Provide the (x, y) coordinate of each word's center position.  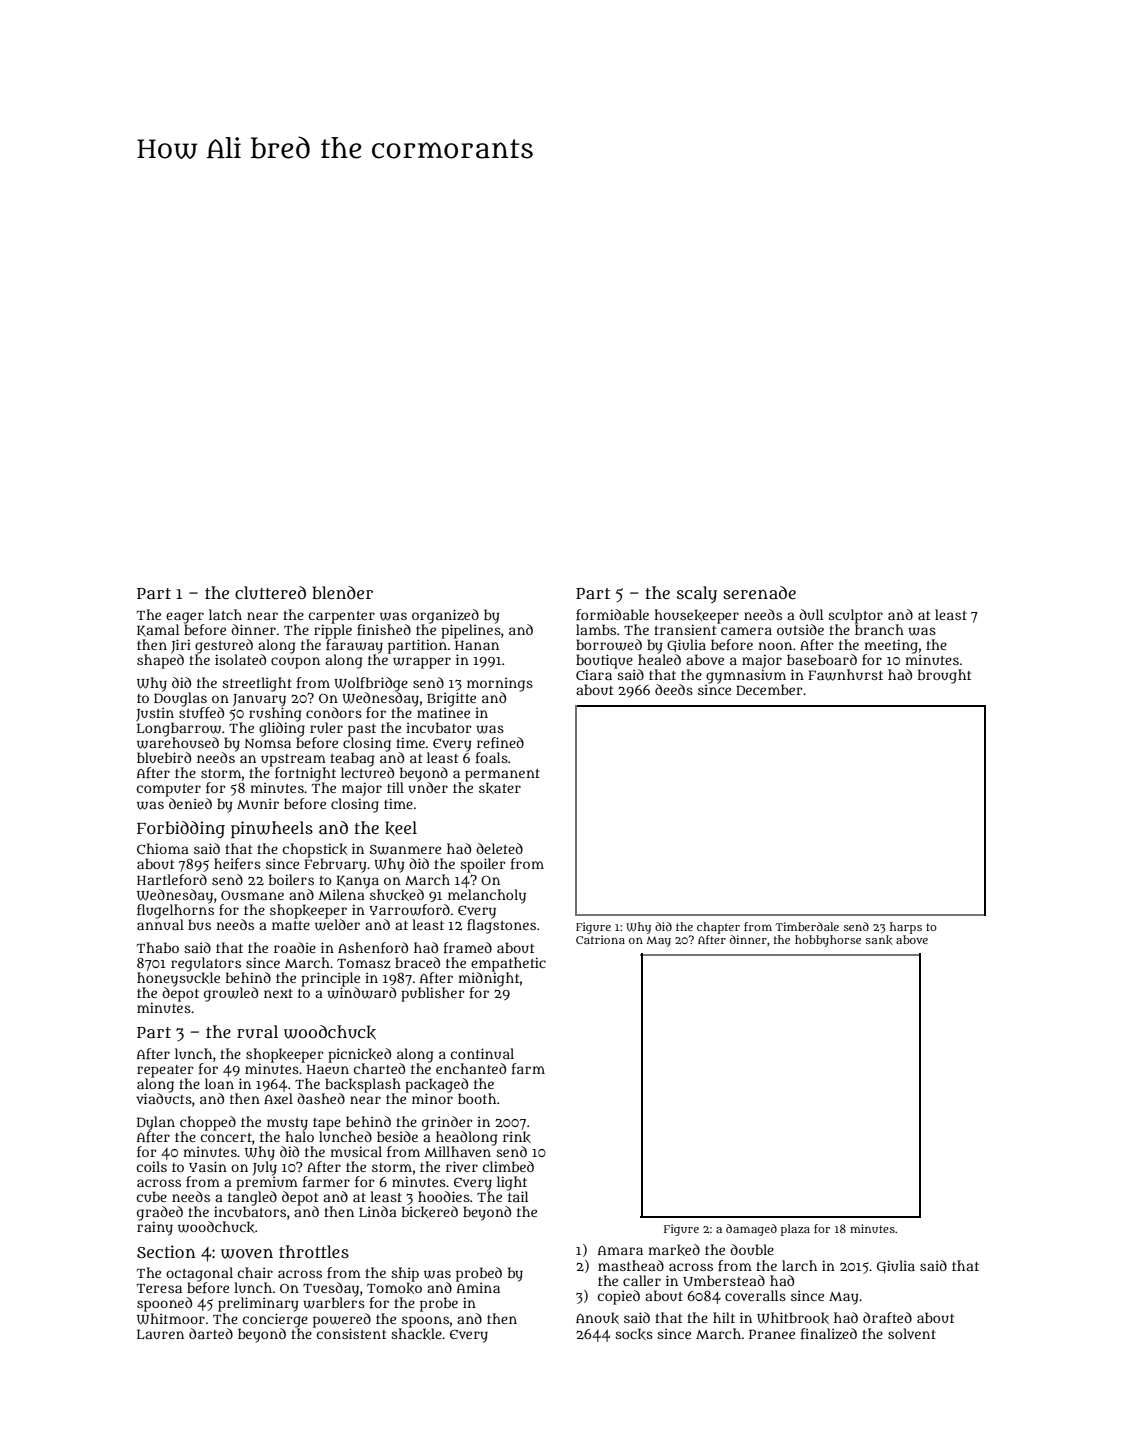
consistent (350, 1333)
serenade (759, 592)
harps (906, 928)
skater (500, 788)
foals (492, 757)
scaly (697, 594)
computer (169, 790)
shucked (397, 895)
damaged (751, 1230)
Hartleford (172, 879)
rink (517, 1137)
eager (185, 618)
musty (287, 1124)
